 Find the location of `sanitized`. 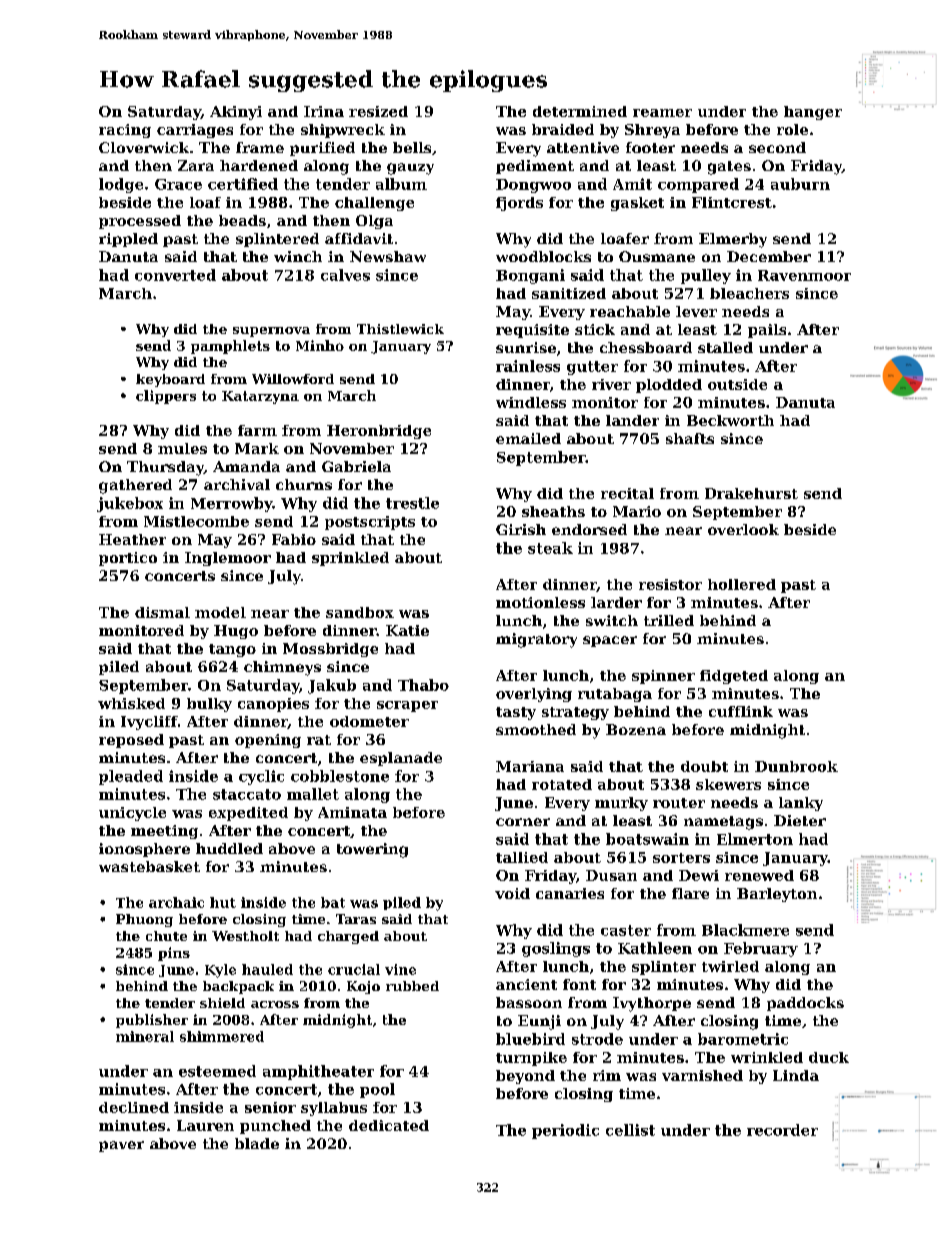

sanitized is located at coordinates (569, 293).
